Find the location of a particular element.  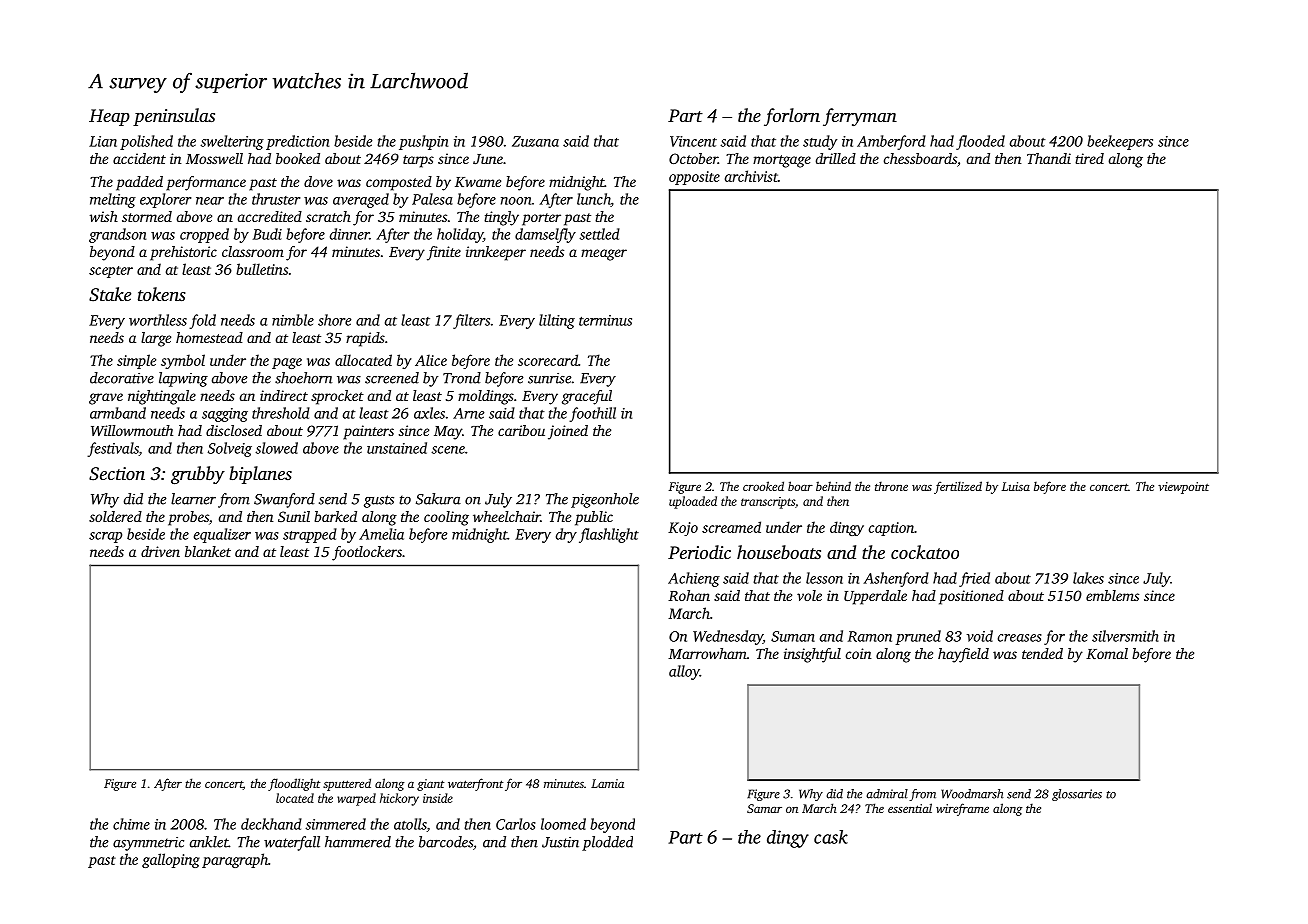

Vincent is located at coordinates (693, 141).
